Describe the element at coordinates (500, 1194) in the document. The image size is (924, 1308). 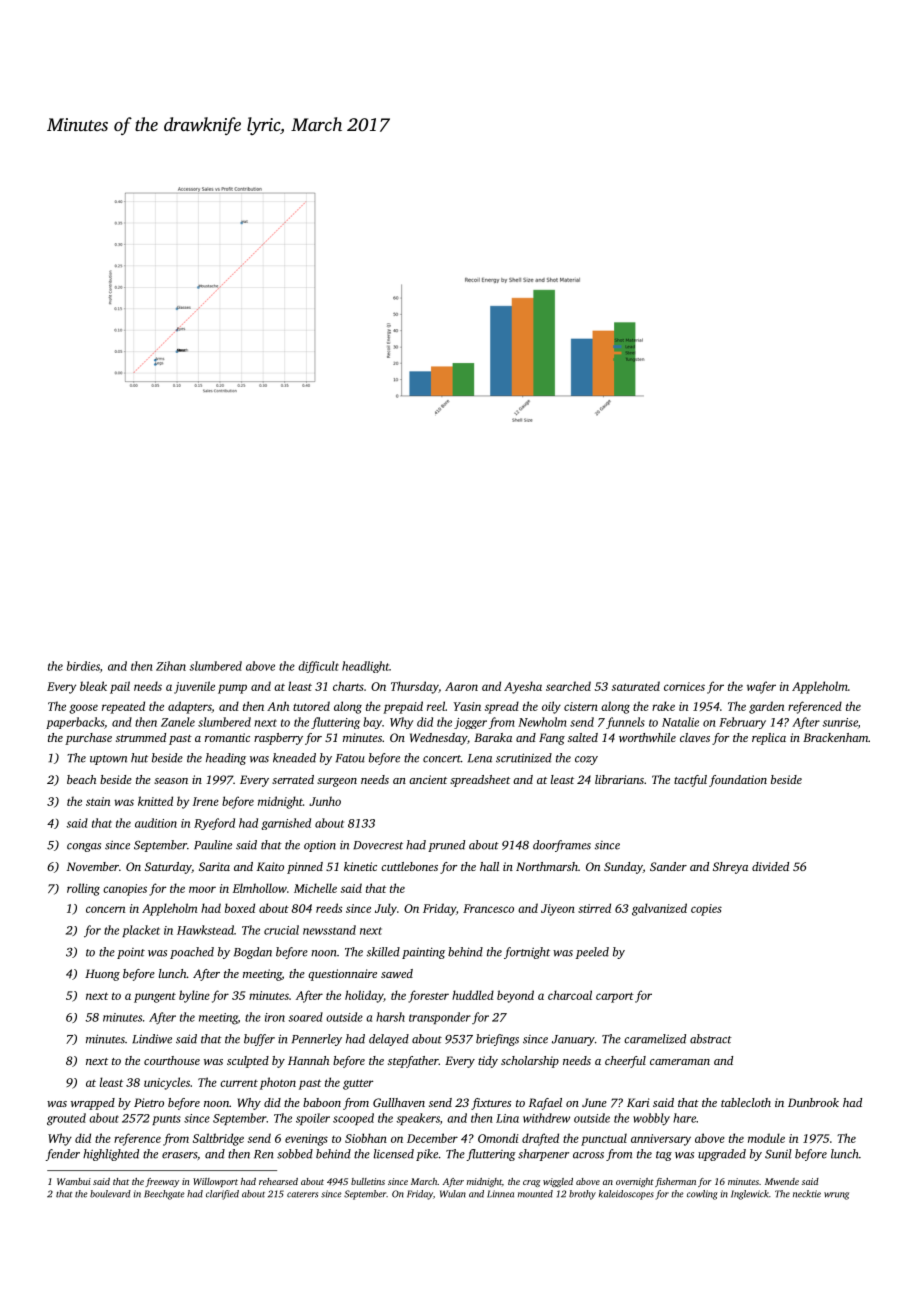
I see `Linnea` at that location.
